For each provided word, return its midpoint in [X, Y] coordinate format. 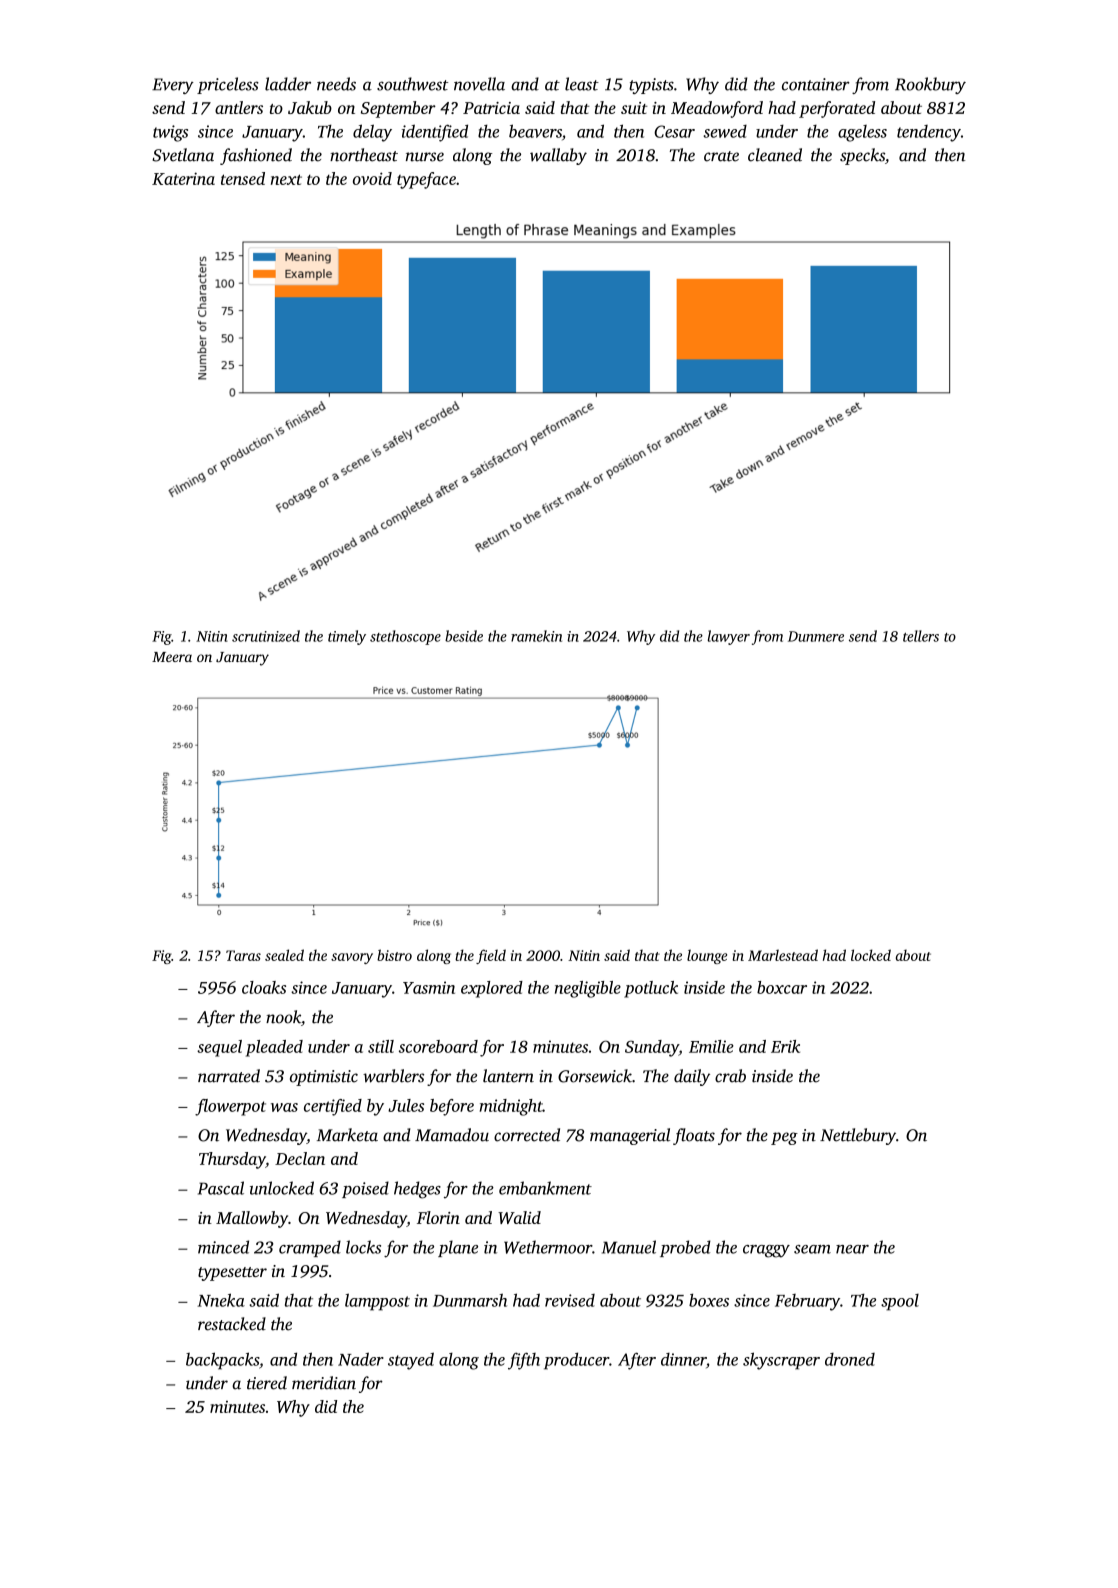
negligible [588, 989]
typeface [426, 180]
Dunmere [816, 636]
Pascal [221, 1188]
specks [862, 156]
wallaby [558, 156]
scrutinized [266, 636]
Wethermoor [548, 1247]
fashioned [256, 156]
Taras [243, 955]
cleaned [775, 155]
